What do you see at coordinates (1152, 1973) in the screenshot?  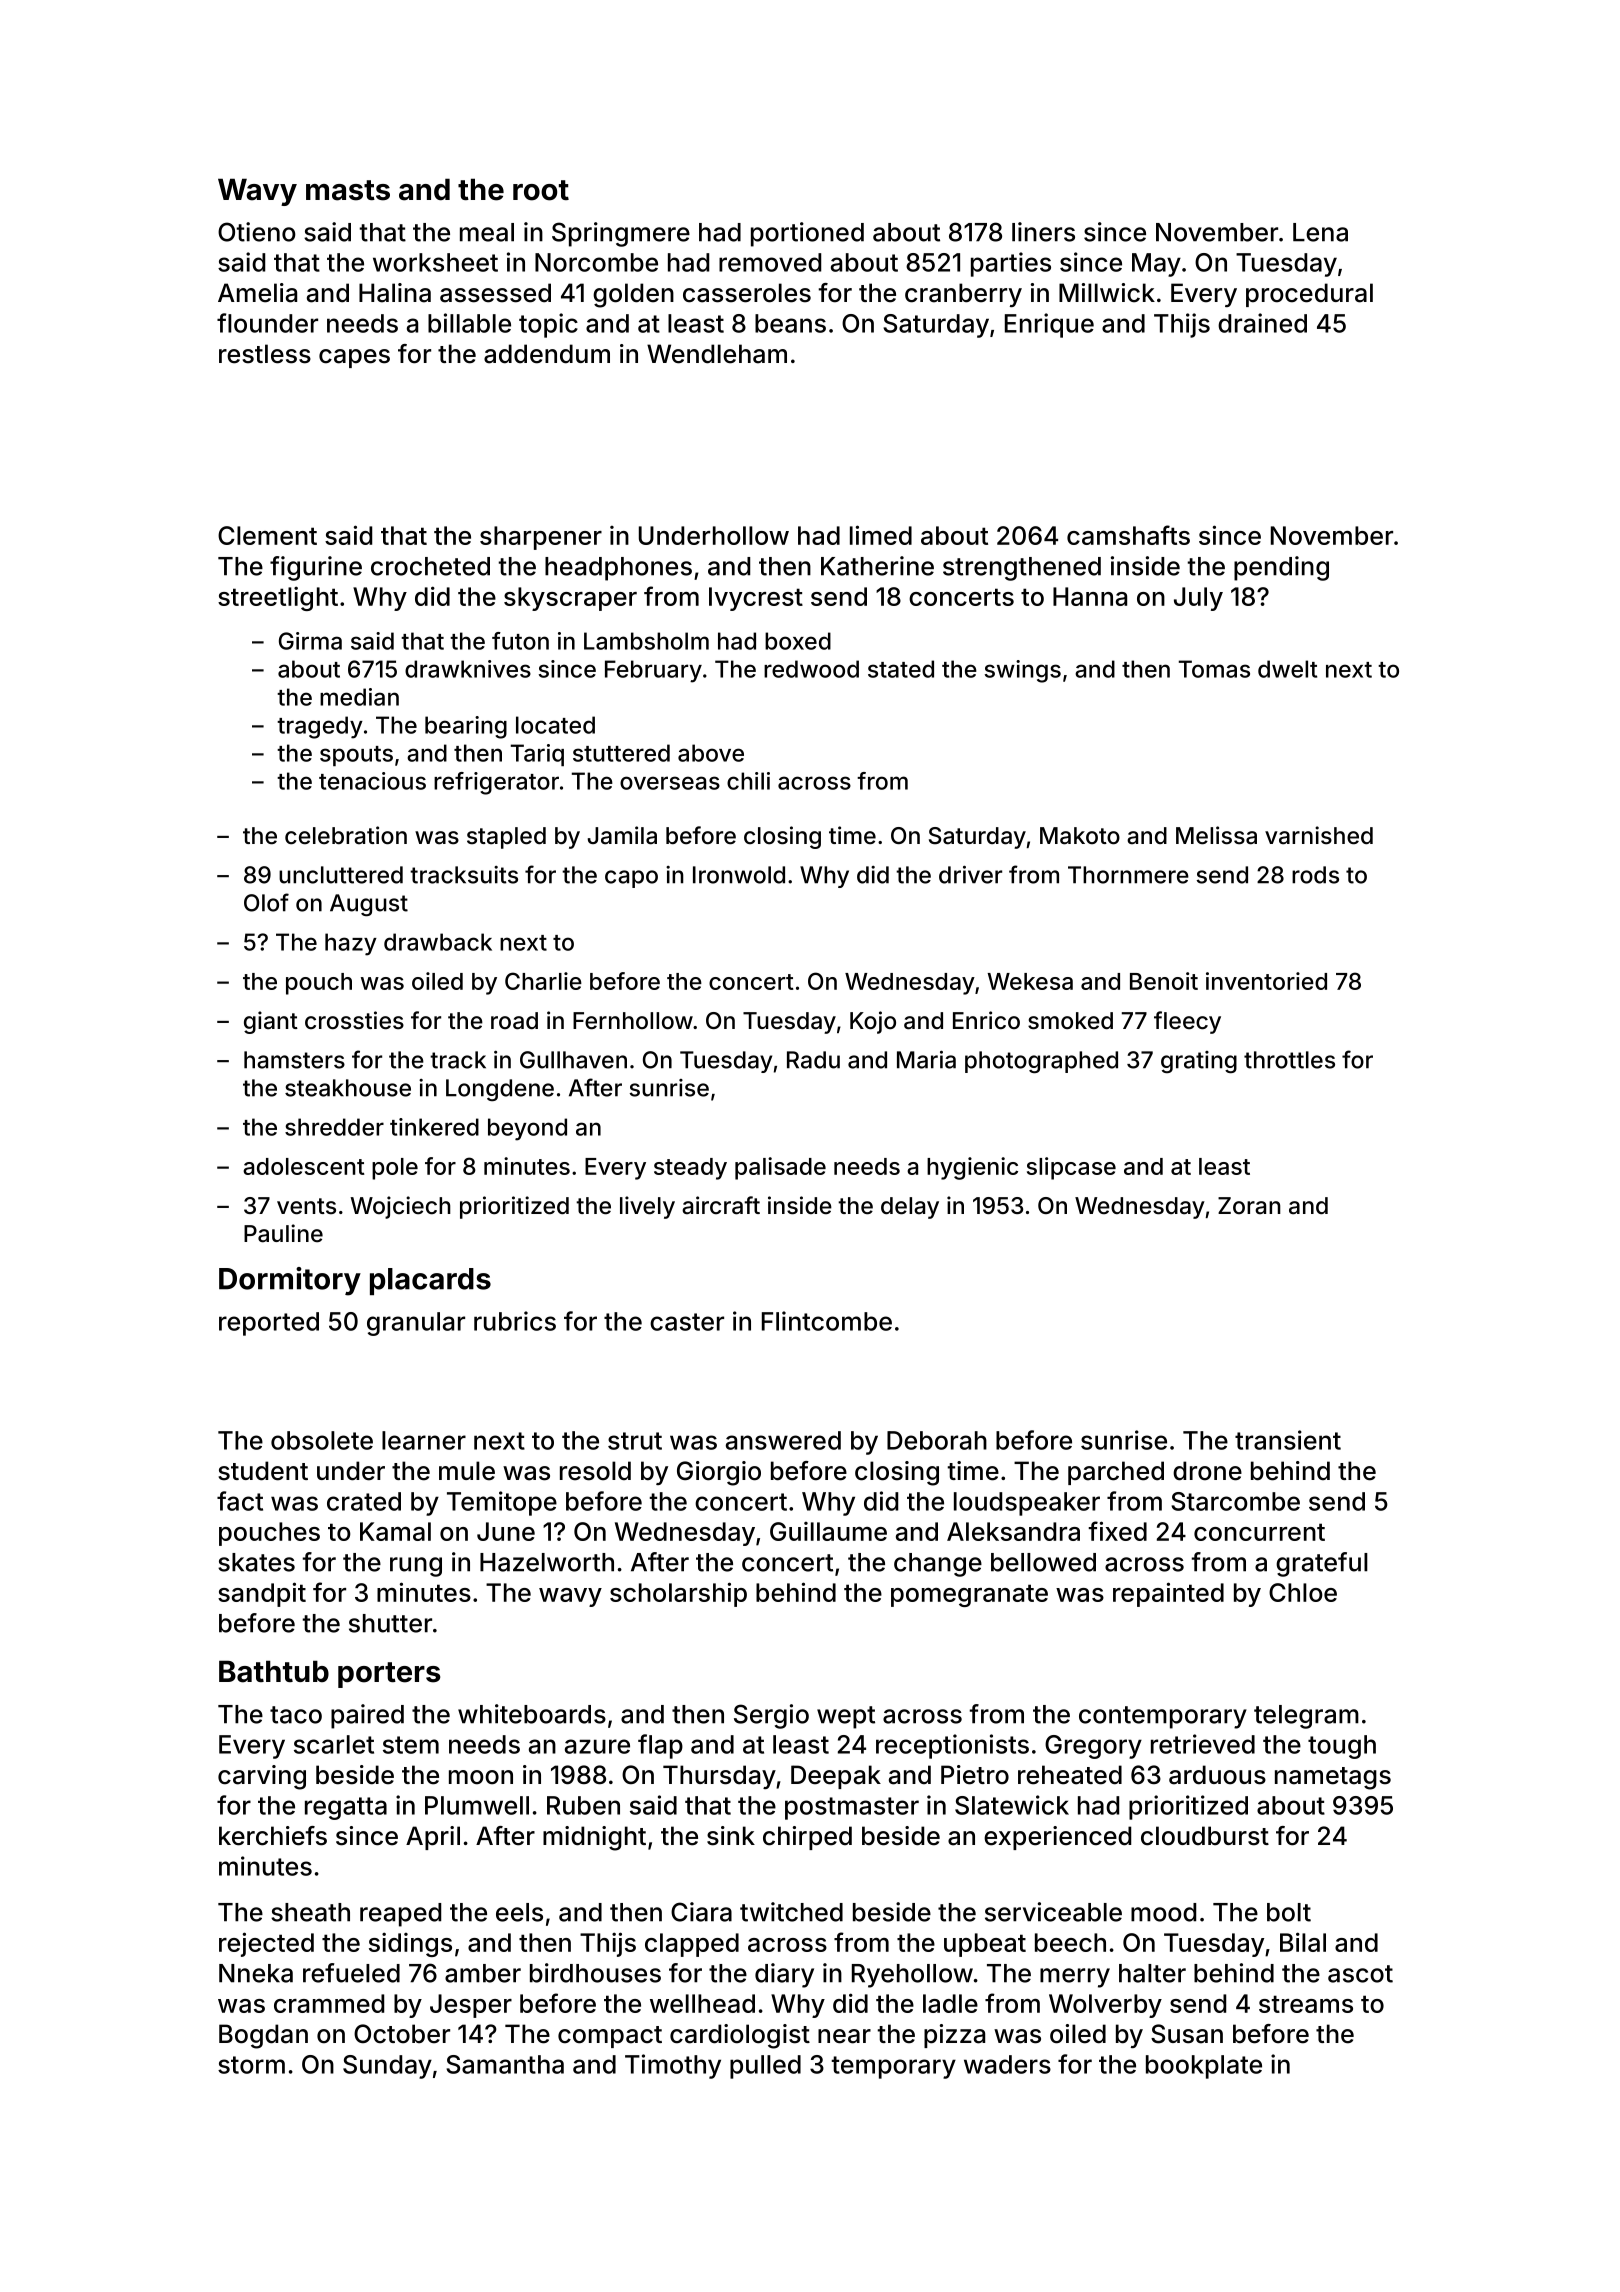 I see `halter` at bounding box center [1152, 1973].
